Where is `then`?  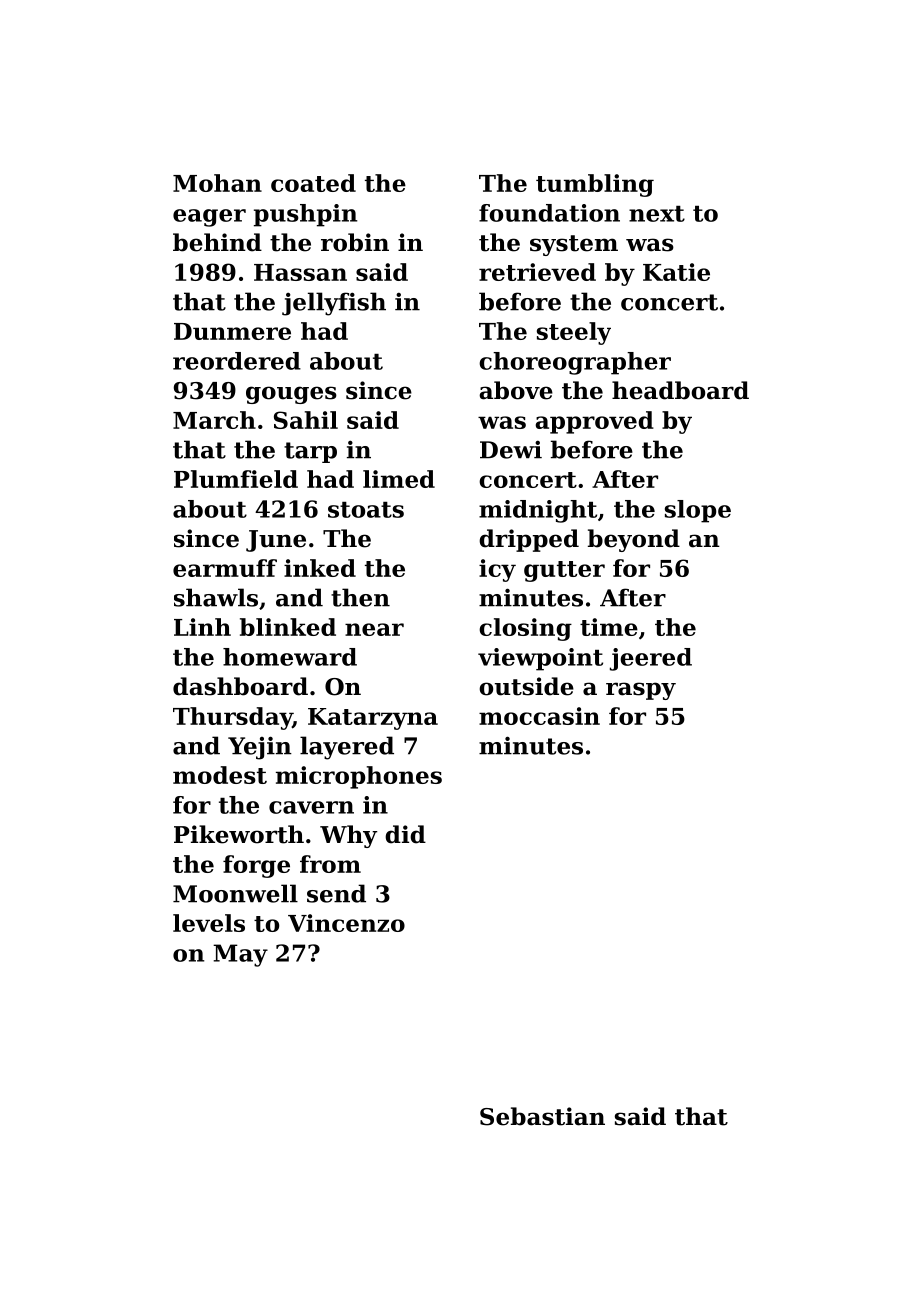 then is located at coordinates (360, 597).
